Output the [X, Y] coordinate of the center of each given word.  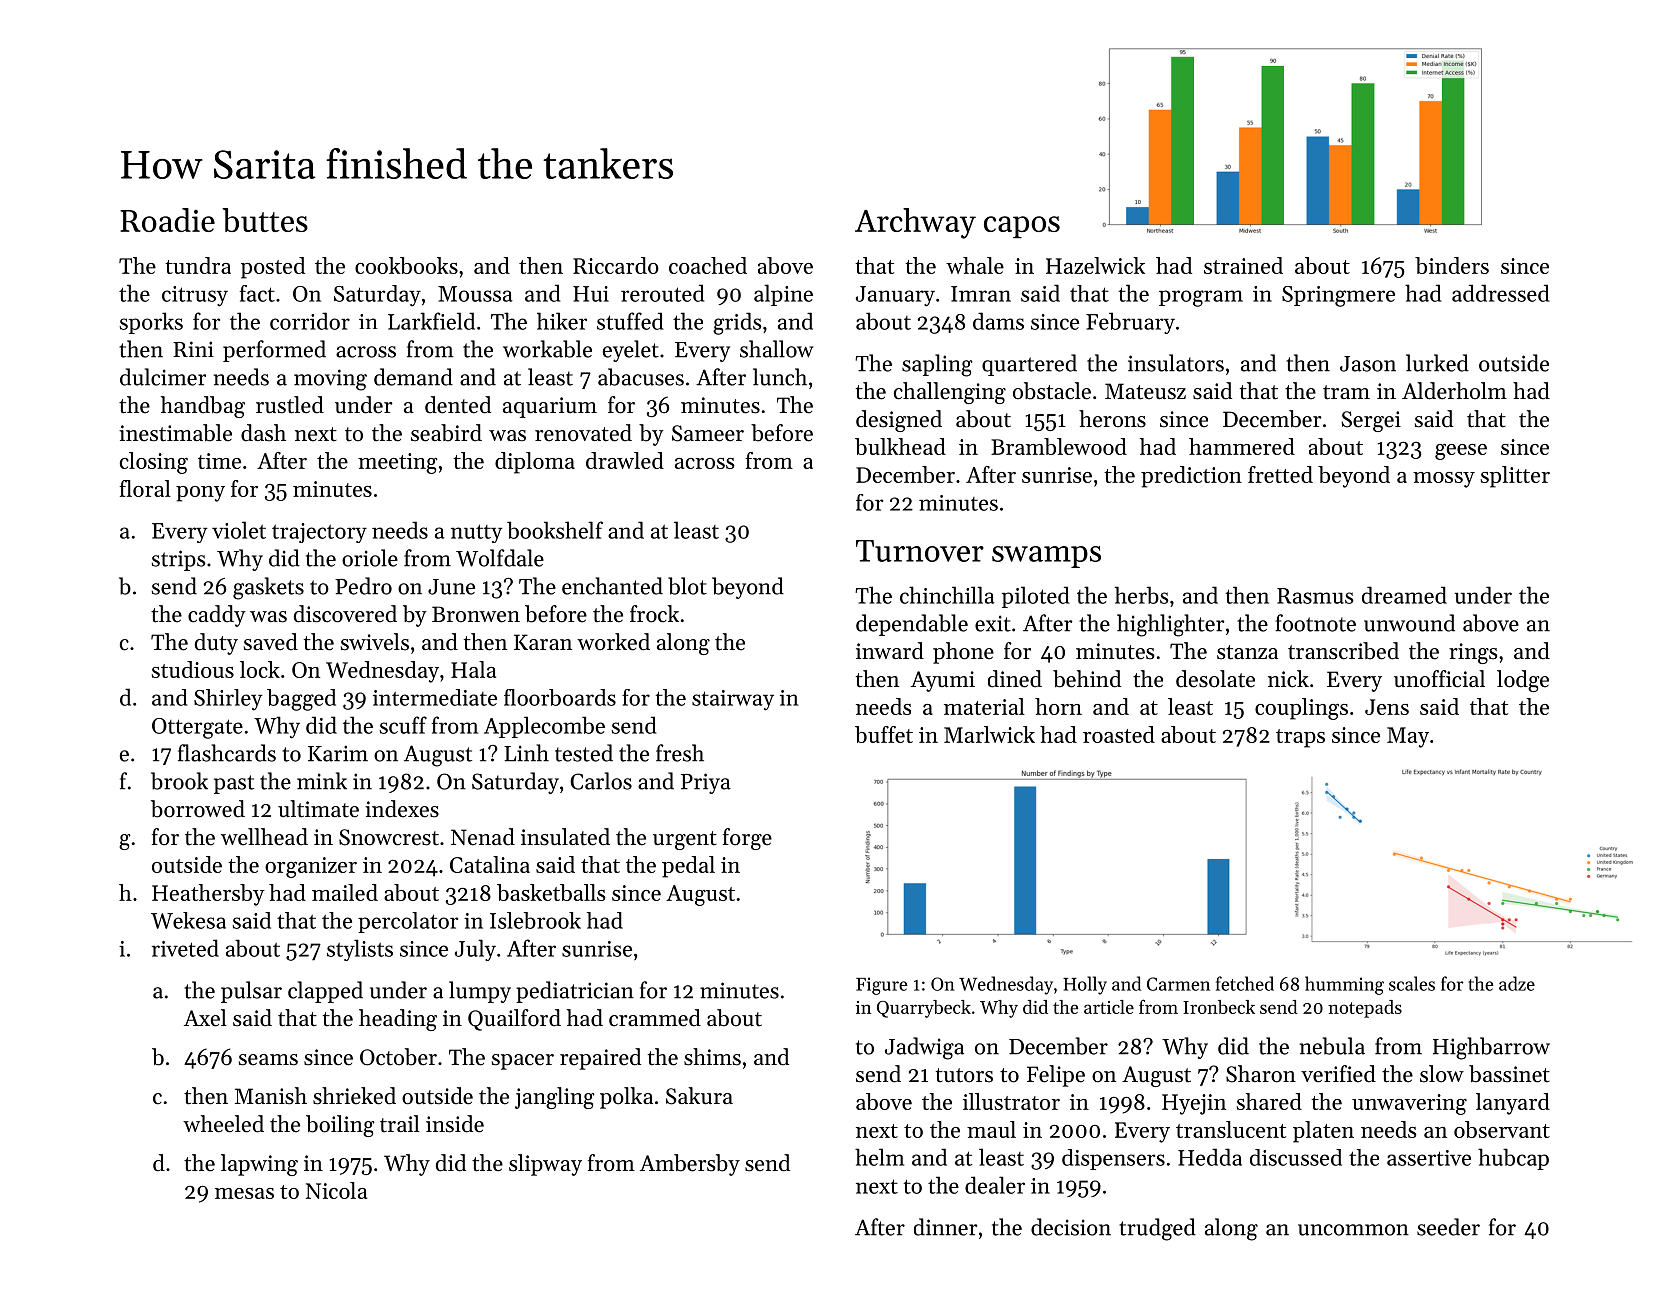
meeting [398, 463]
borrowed [198, 809]
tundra [198, 265]
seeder [1448, 1227]
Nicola [336, 1190]
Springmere [1338, 296]
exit [993, 623]
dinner [946, 1227]
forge [747, 839]
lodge [1523, 681]
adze [1517, 983]
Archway [915, 223]
